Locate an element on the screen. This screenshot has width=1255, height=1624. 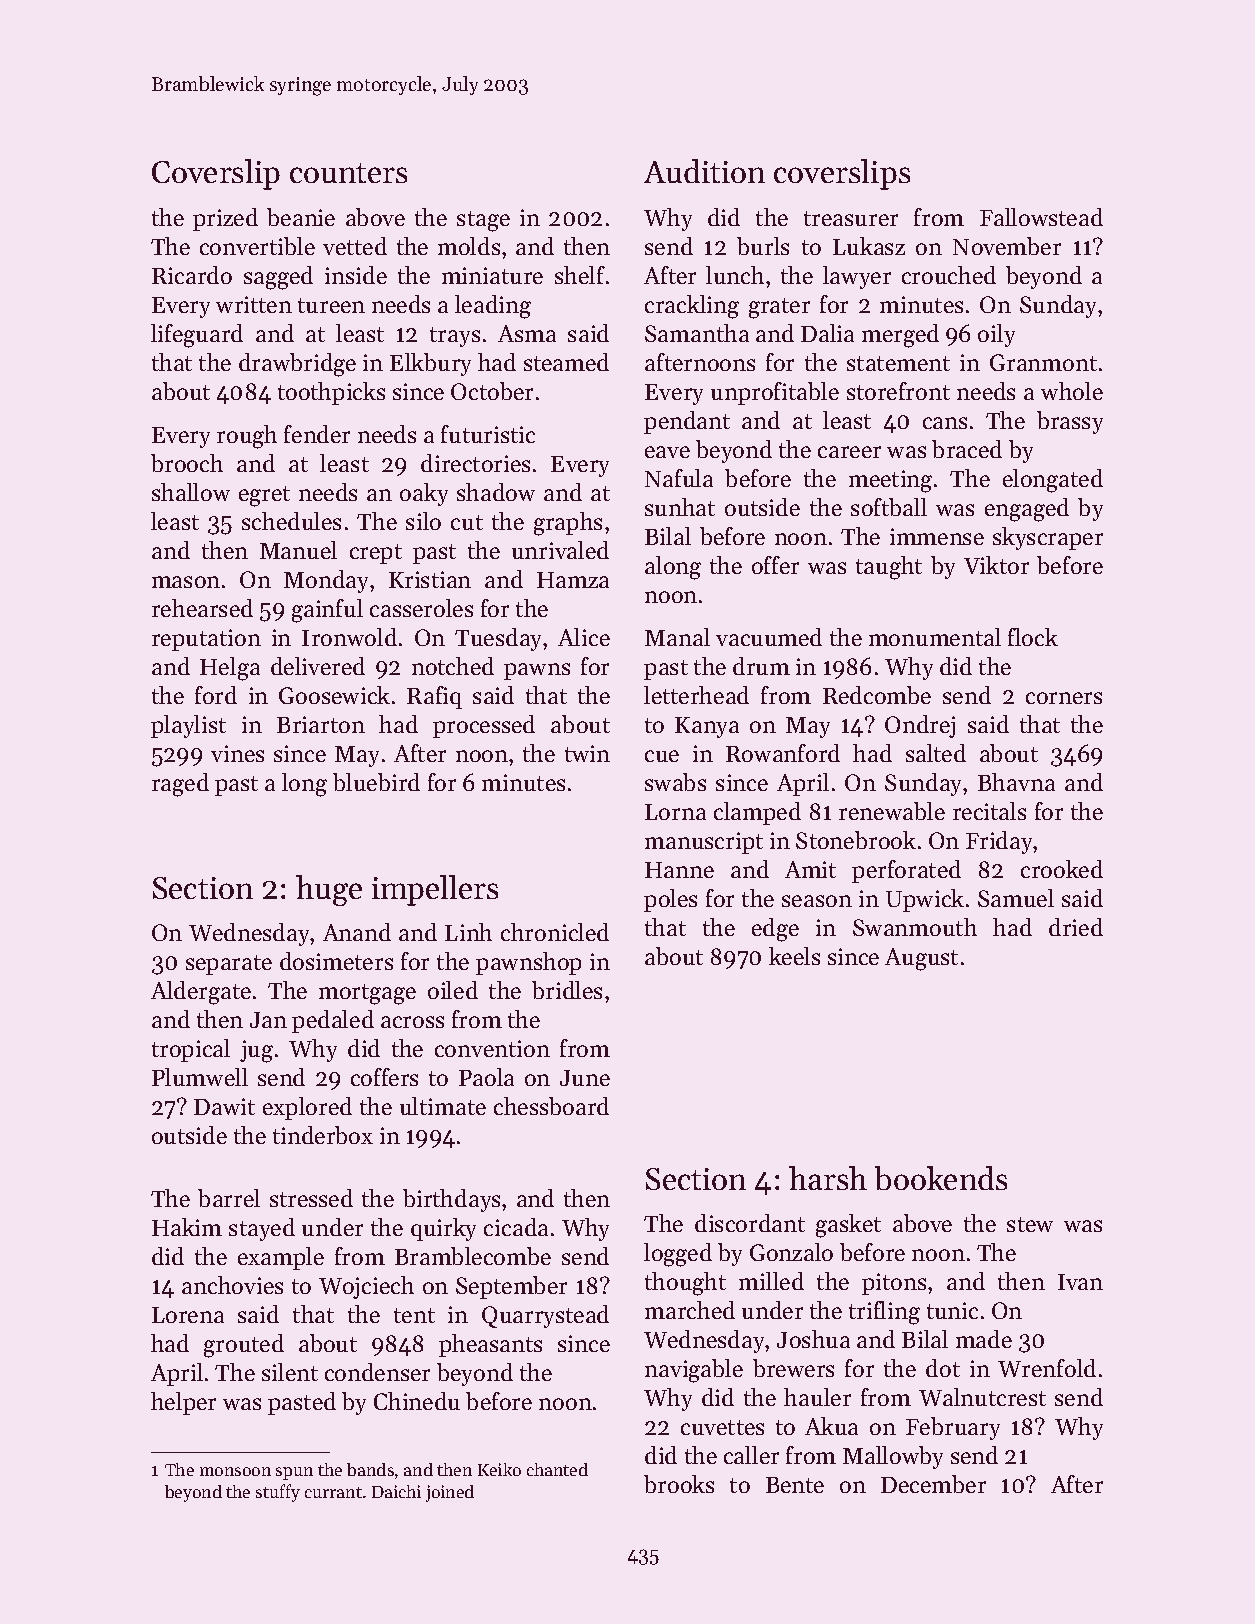
Fallowstead is located at coordinates (1041, 217).
